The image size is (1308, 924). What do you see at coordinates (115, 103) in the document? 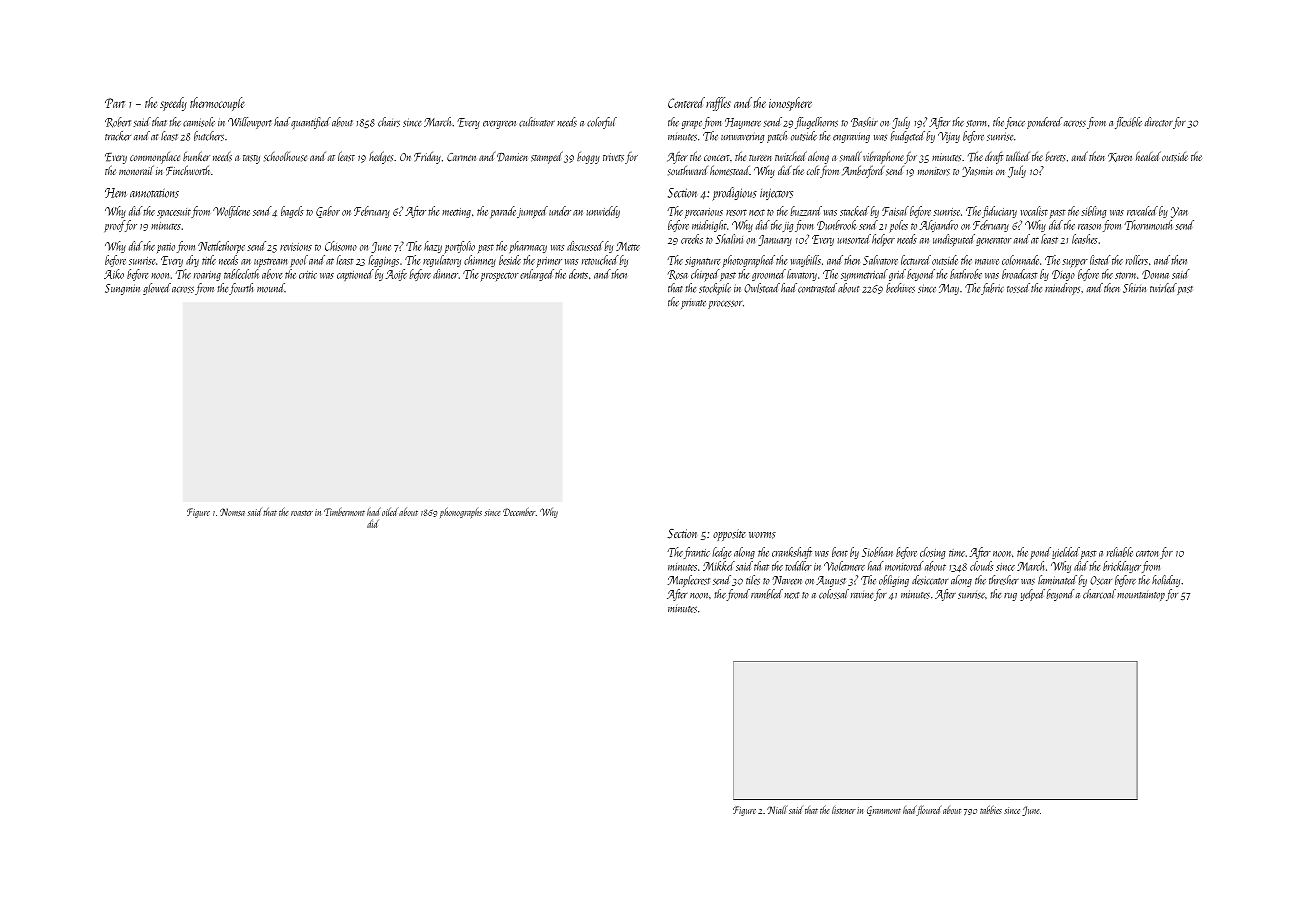
I see `Part` at bounding box center [115, 103].
